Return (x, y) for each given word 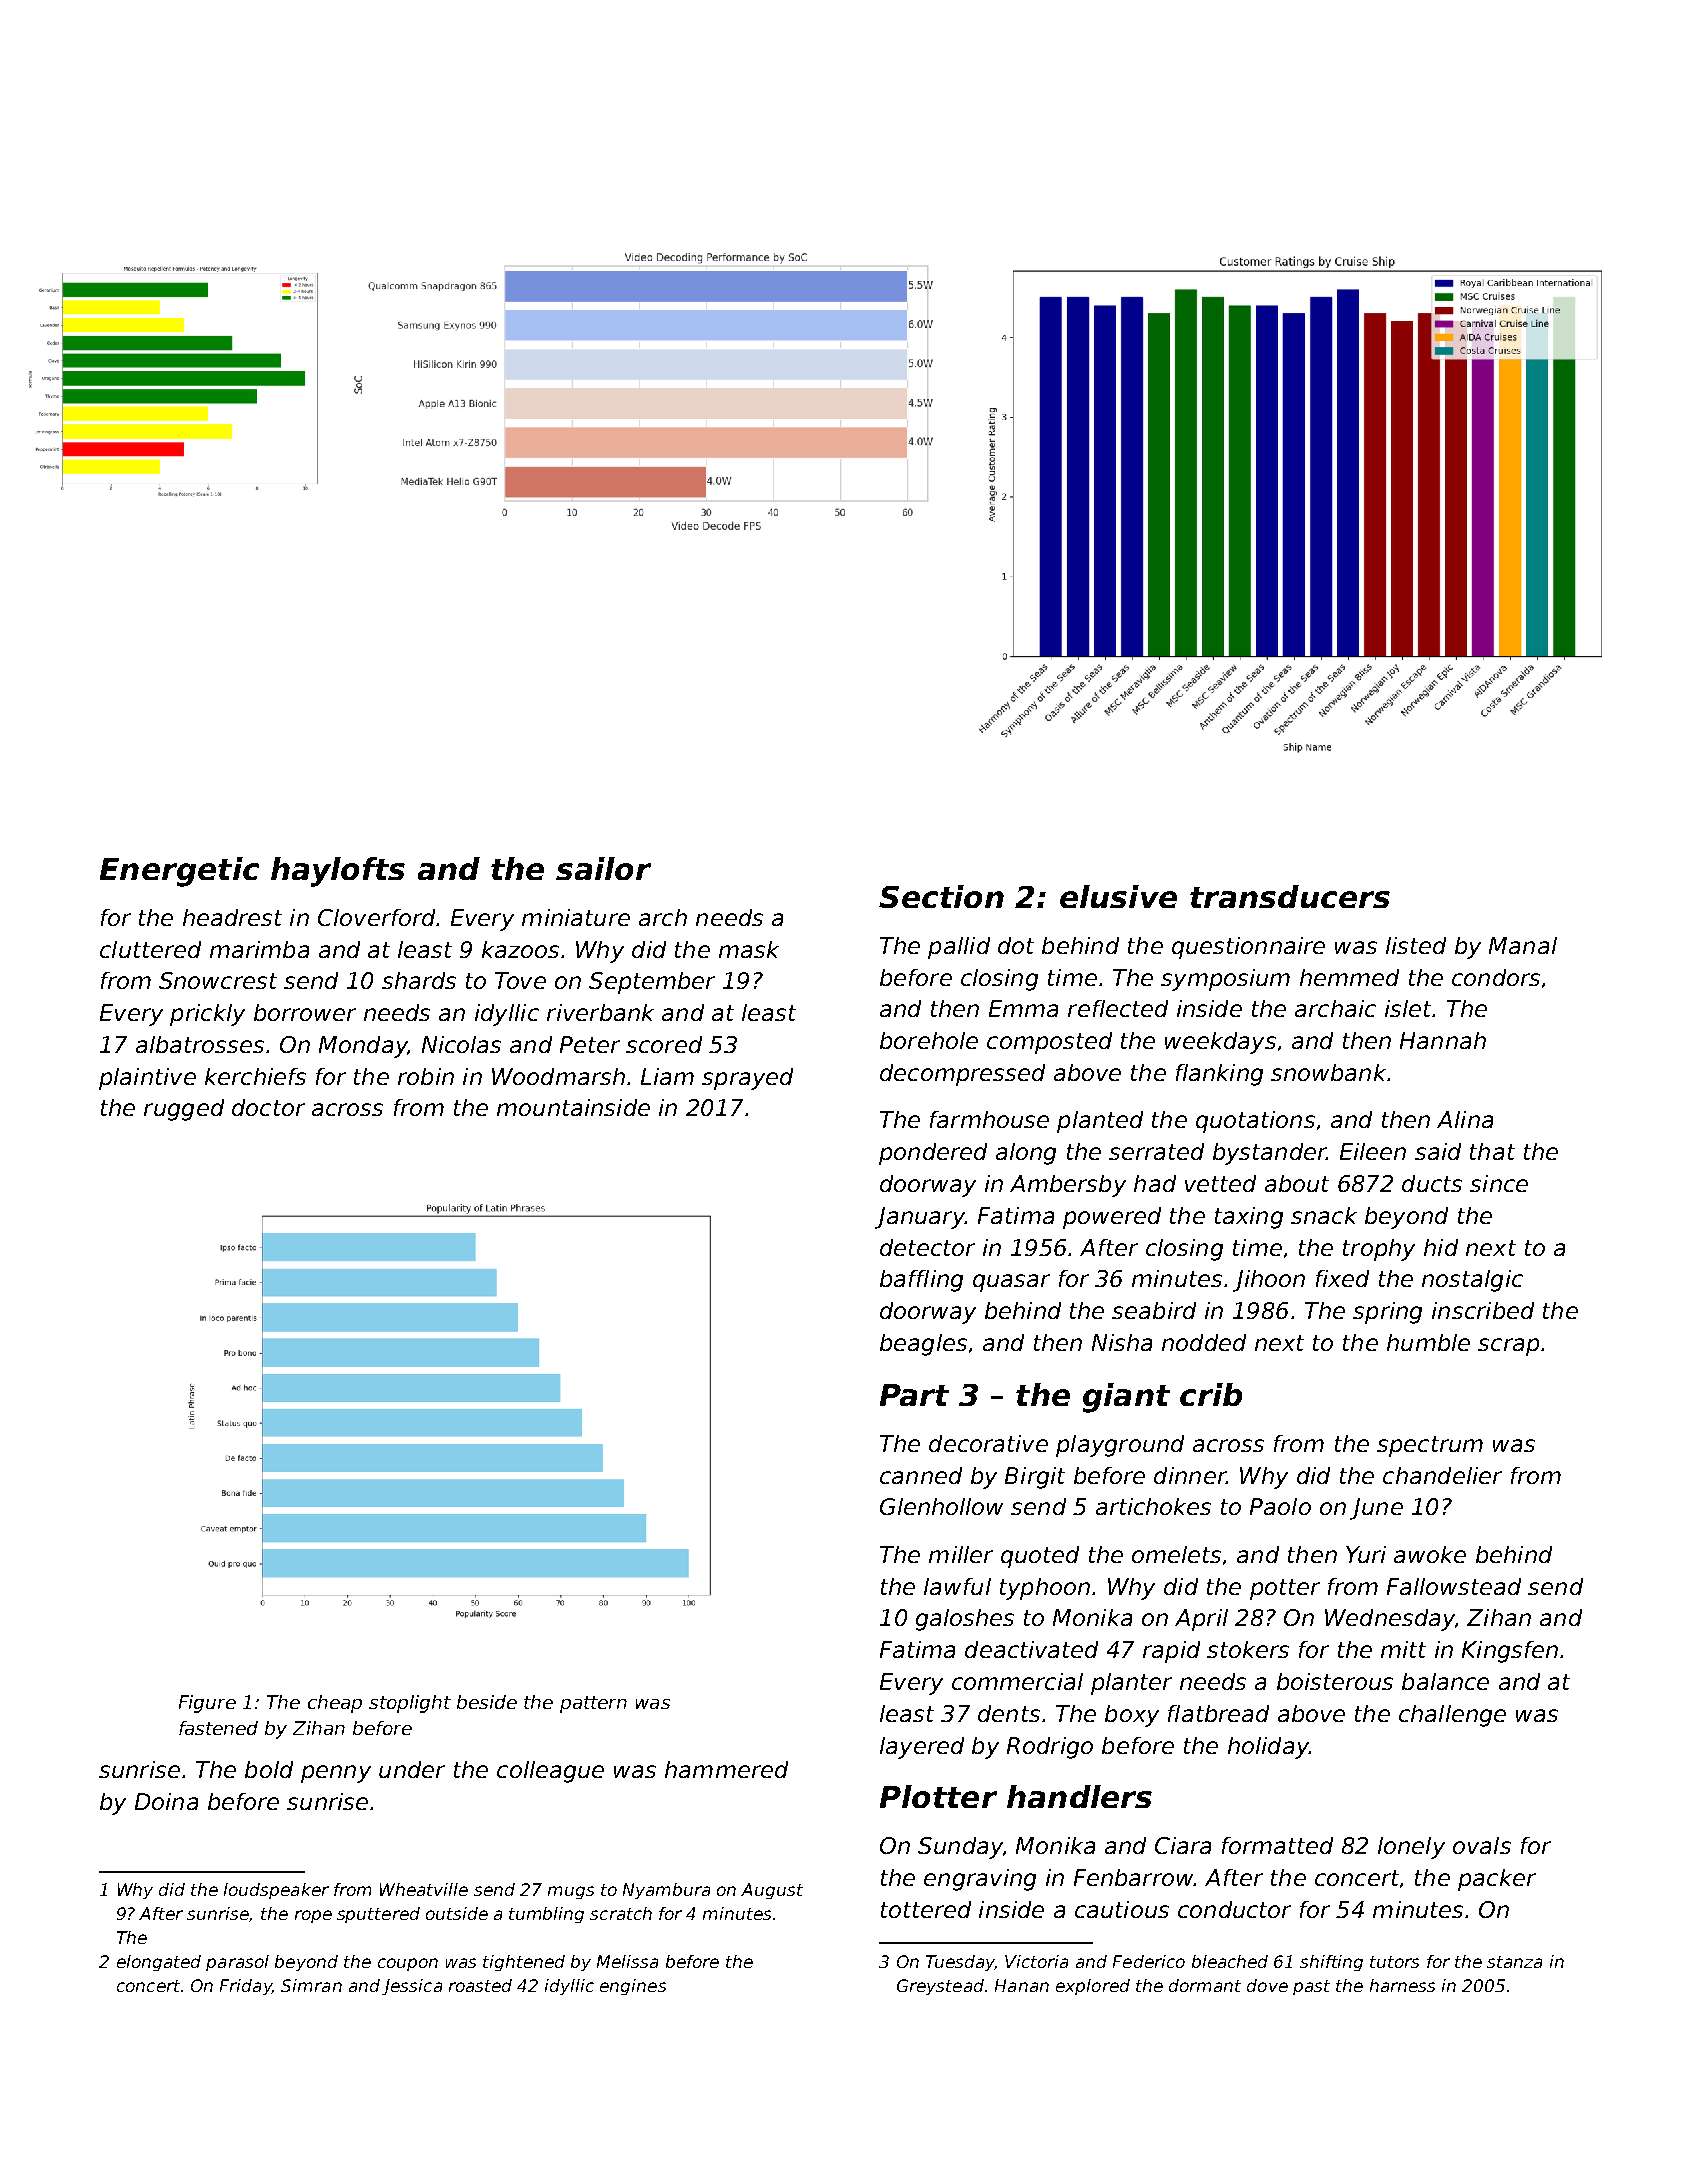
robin (426, 1076)
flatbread (1218, 1713)
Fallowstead (1454, 1586)
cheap (335, 1704)
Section (941, 896)
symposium (1225, 980)
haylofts (338, 872)
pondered (933, 1154)
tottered (926, 1909)
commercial (1017, 1681)
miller (961, 1554)
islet (1408, 1008)
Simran (311, 1985)
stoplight (410, 1704)
